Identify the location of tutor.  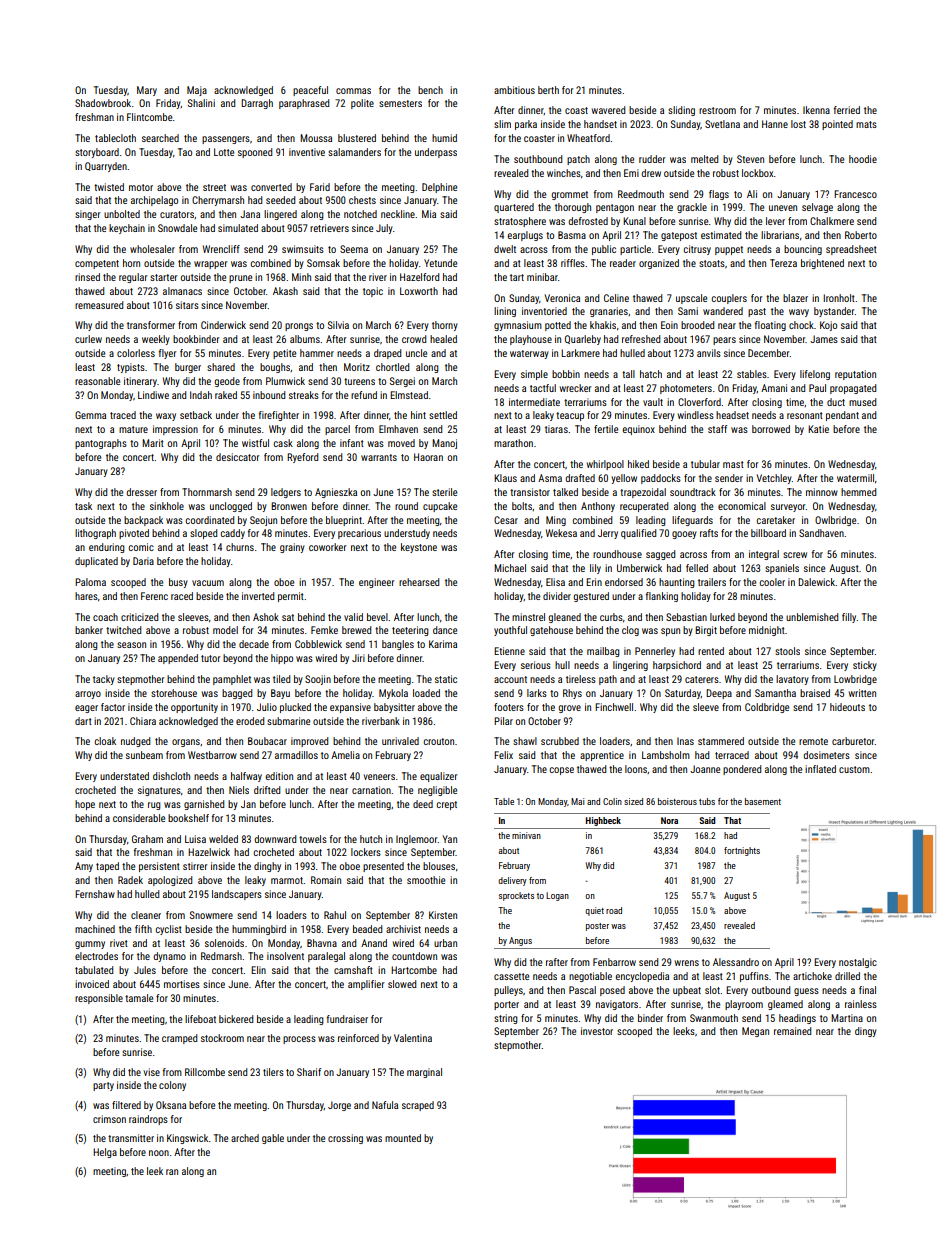
(210, 658).
